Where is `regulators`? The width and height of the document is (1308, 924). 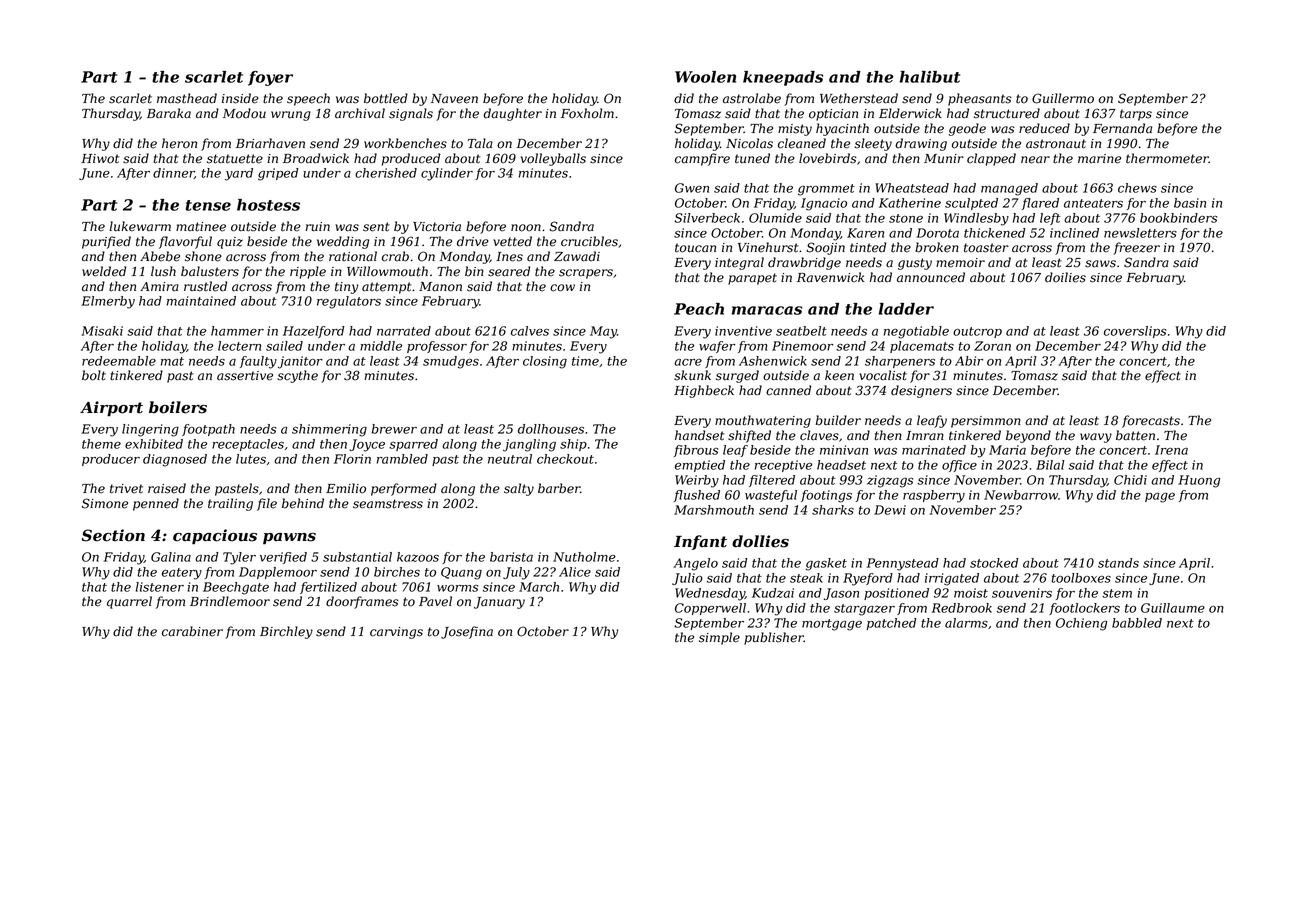 regulators is located at coordinates (349, 302).
